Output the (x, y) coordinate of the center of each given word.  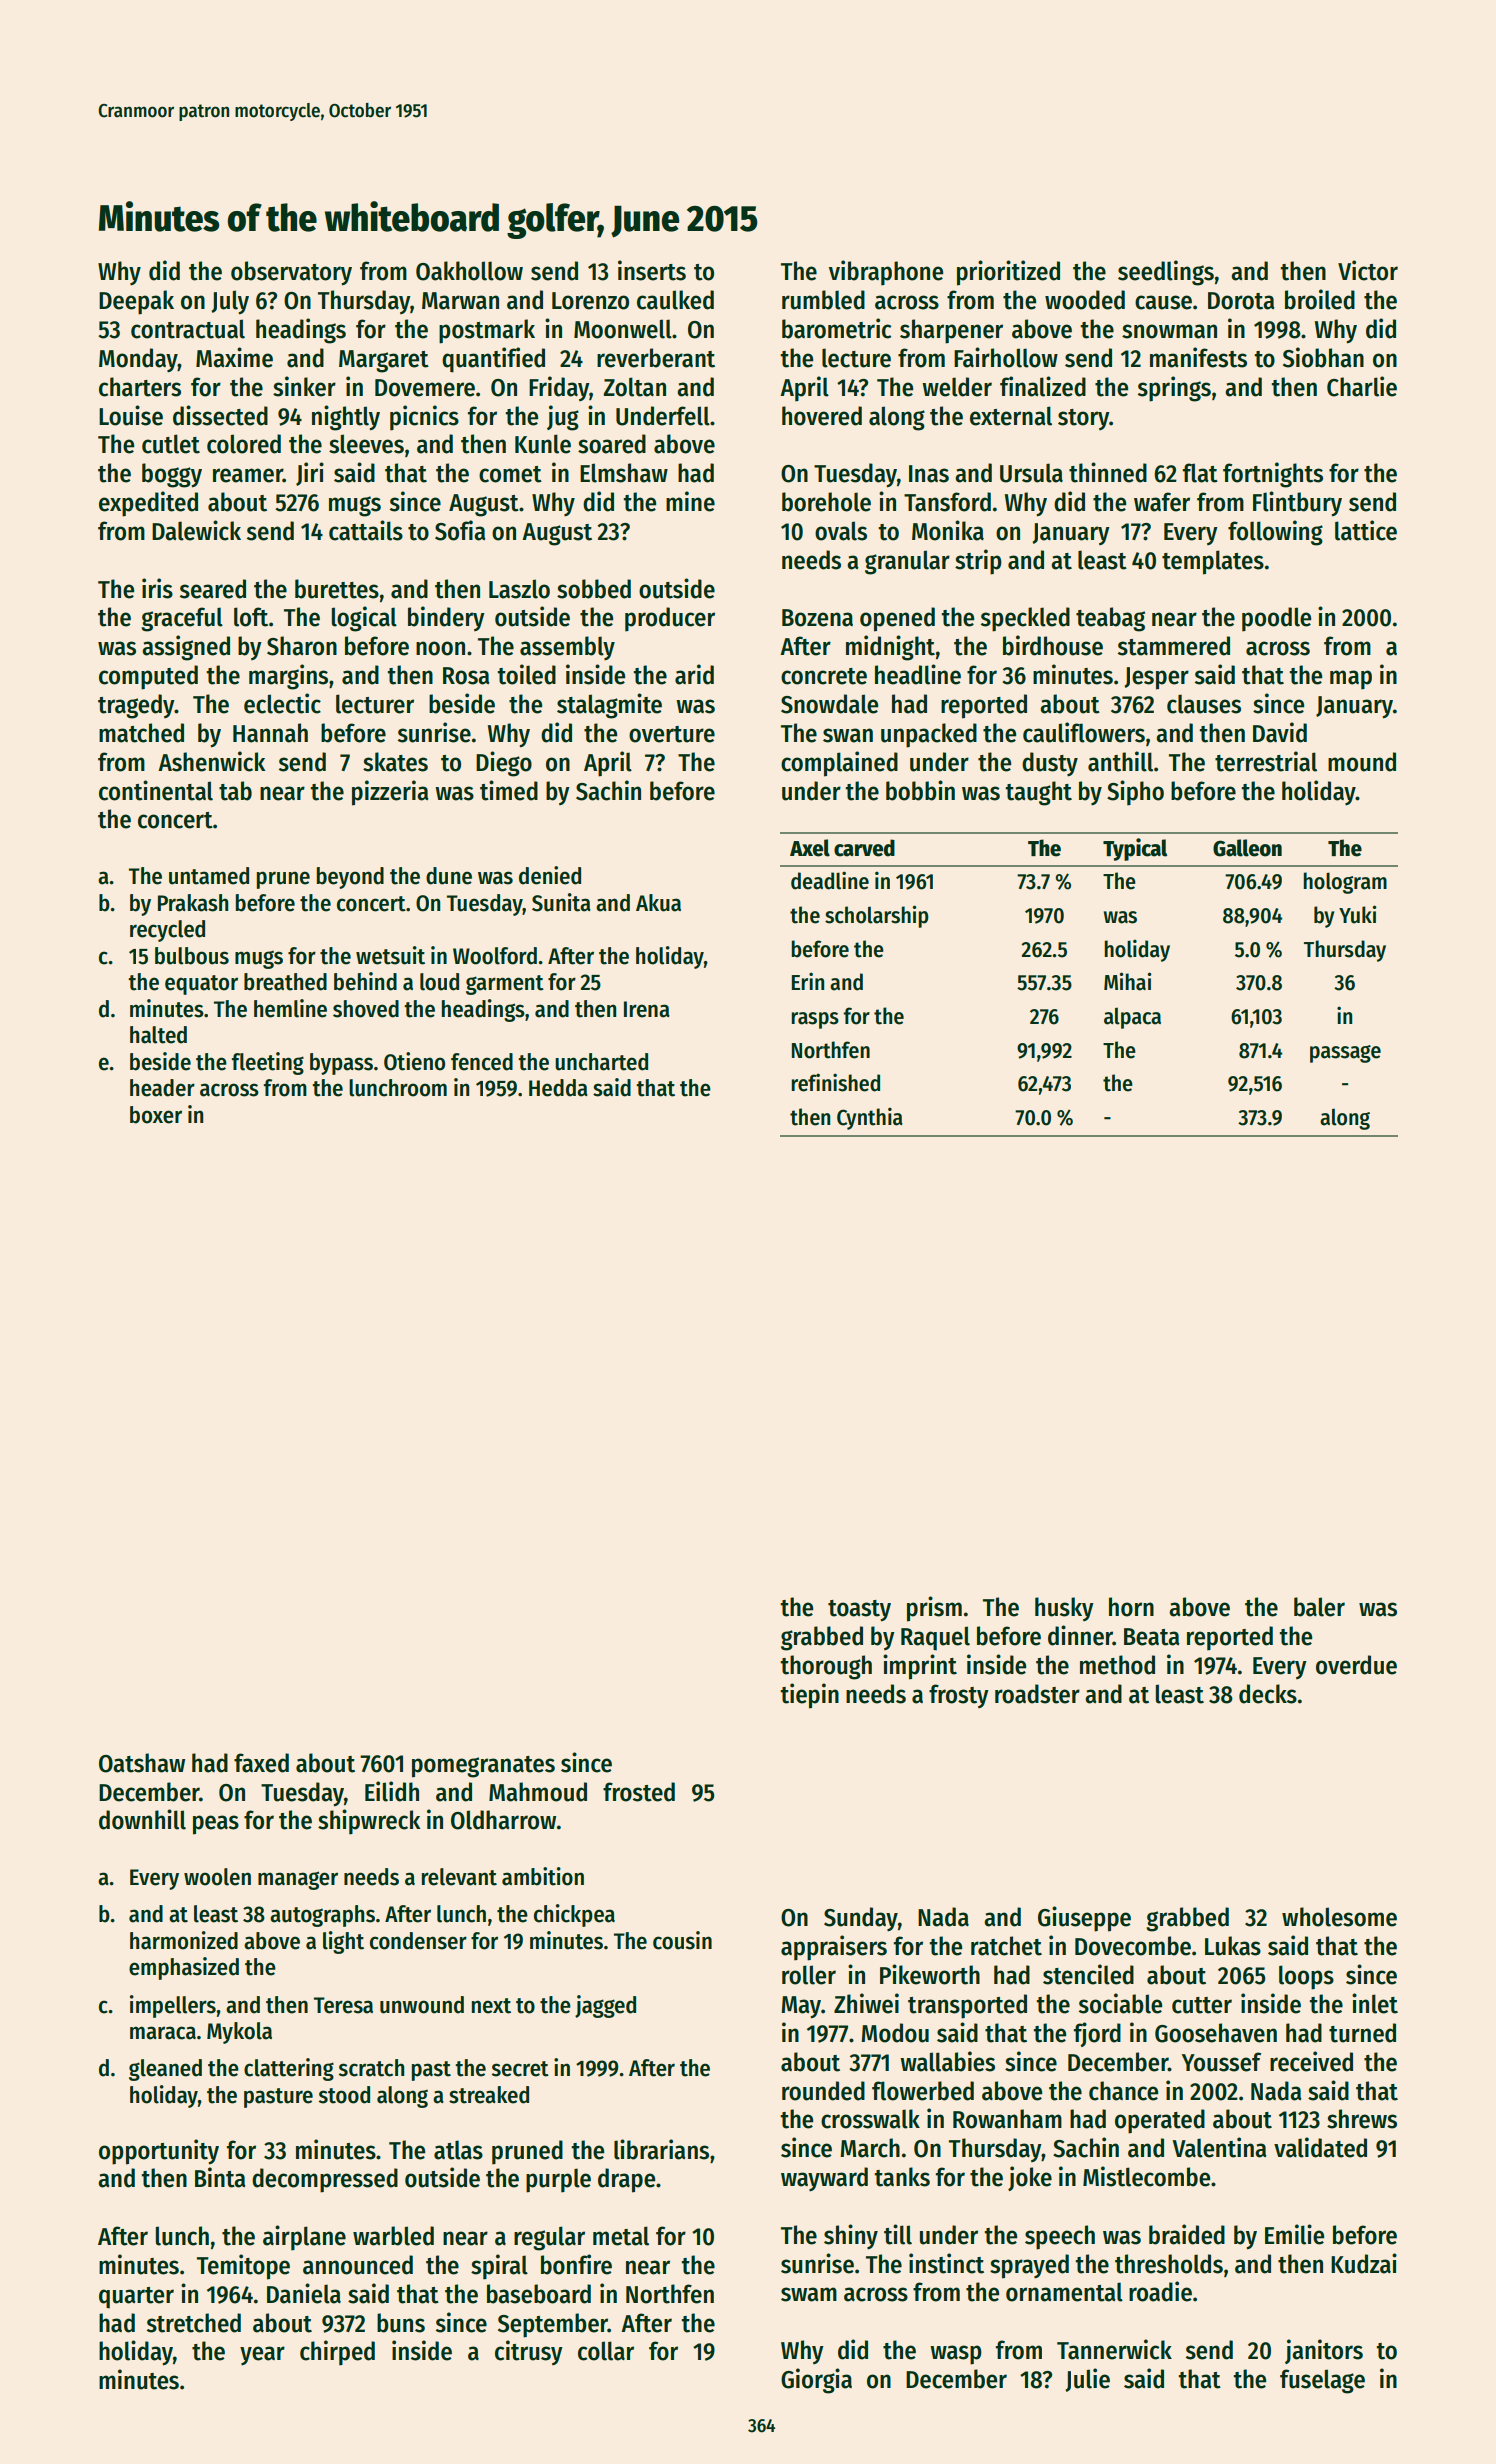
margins (288, 677)
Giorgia (816, 2381)
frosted (639, 1792)
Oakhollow (469, 271)
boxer (156, 1115)
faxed (261, 1763)
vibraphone (886, 273)
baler (1319, 1607)
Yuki (1358, 914)
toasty (859, 1611)
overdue (1356, 1665)
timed (509, 790)
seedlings (1166, 273)
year (262, 2356)
